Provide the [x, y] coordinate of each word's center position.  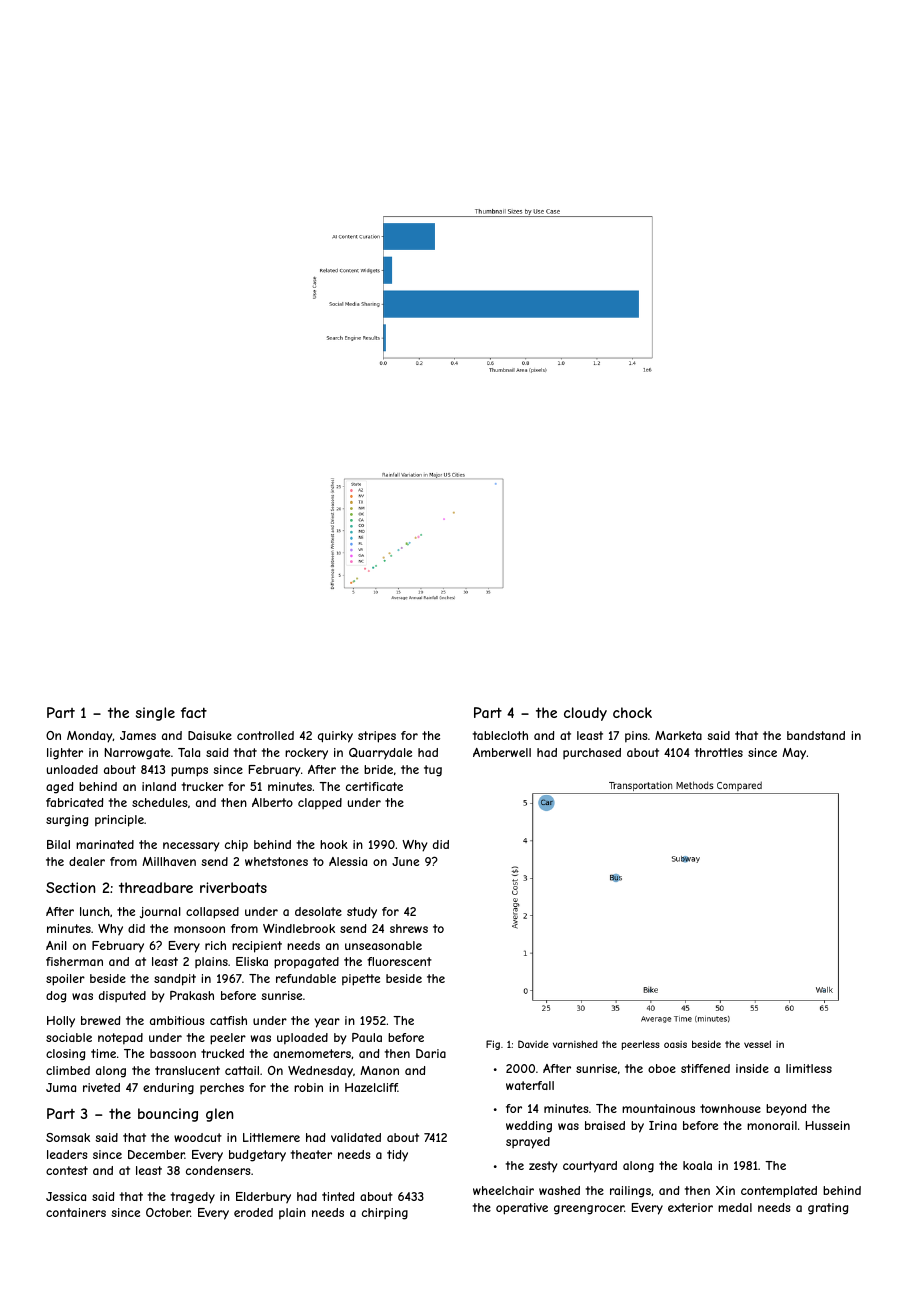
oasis [675, 1044]
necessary [191, 847]
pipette [361, 980]
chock [632, 712]
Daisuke [210, 735]
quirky [335, 737]
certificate [374, 786]
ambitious [177, 1020]
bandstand [816, 735]
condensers [218, 1170]
